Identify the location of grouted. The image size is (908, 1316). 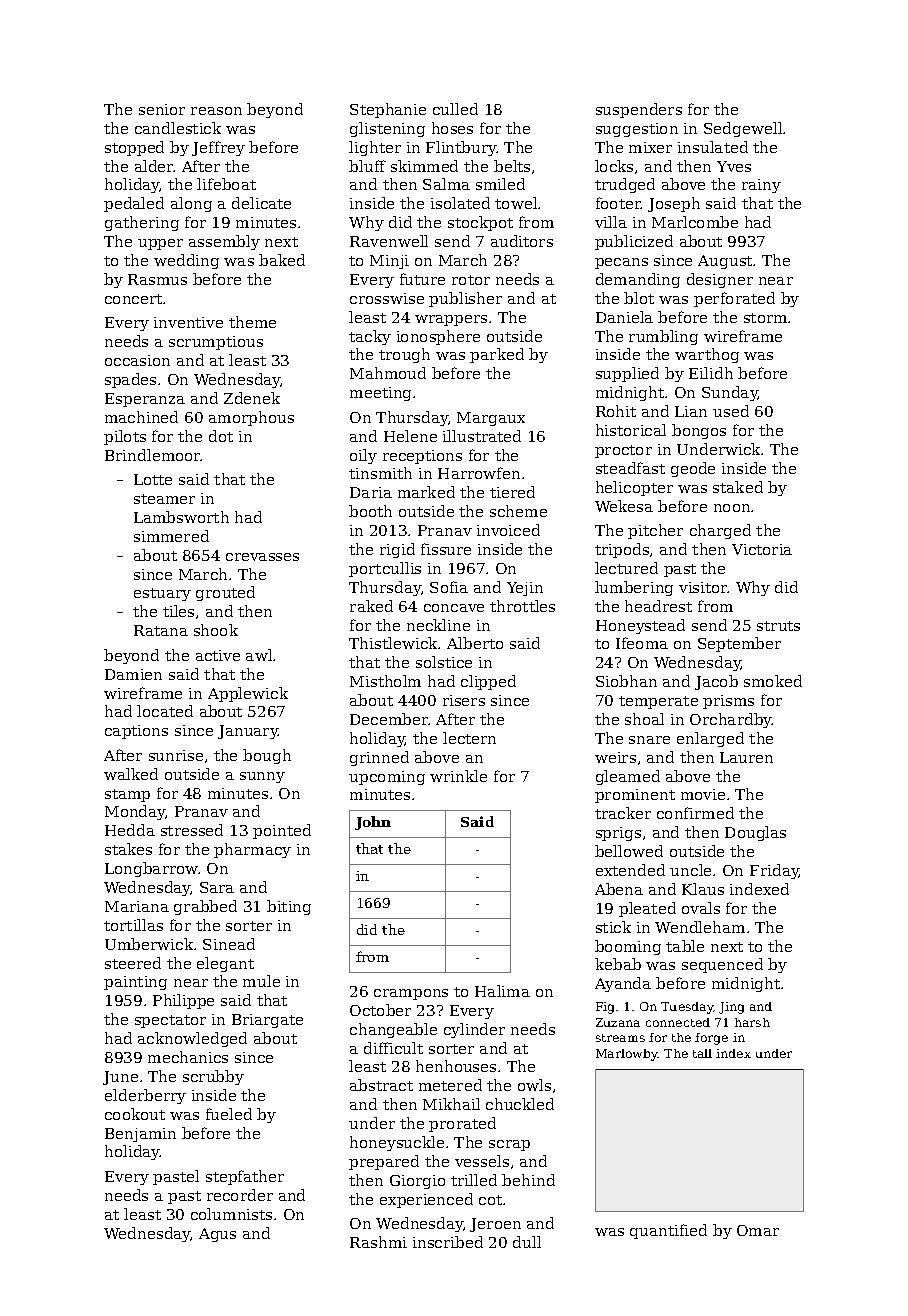
(225, 593).
